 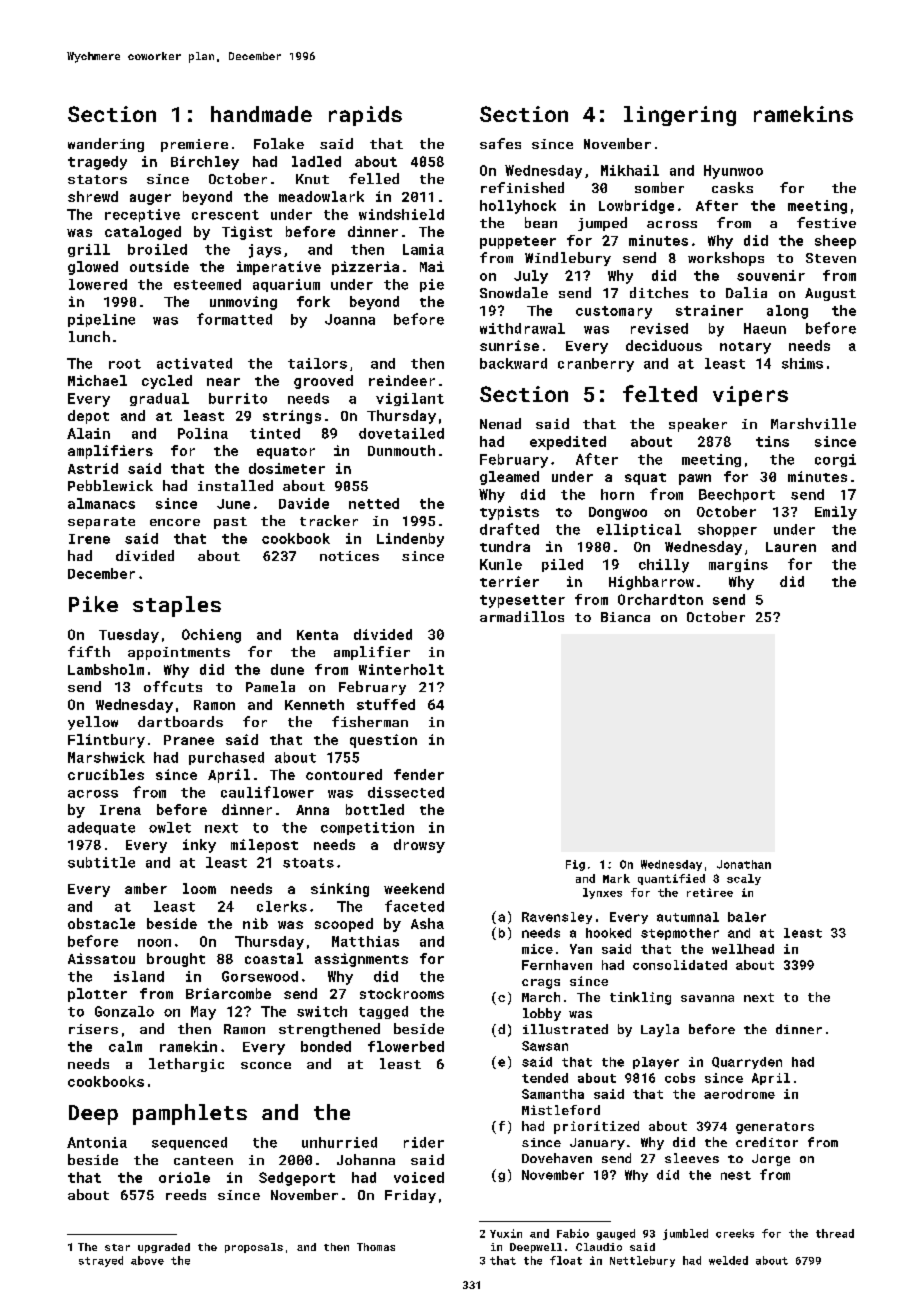 What do you see at coordinates (264, 846) in the screenshot?
I see `milepost` at bounding box center [264, 846].
